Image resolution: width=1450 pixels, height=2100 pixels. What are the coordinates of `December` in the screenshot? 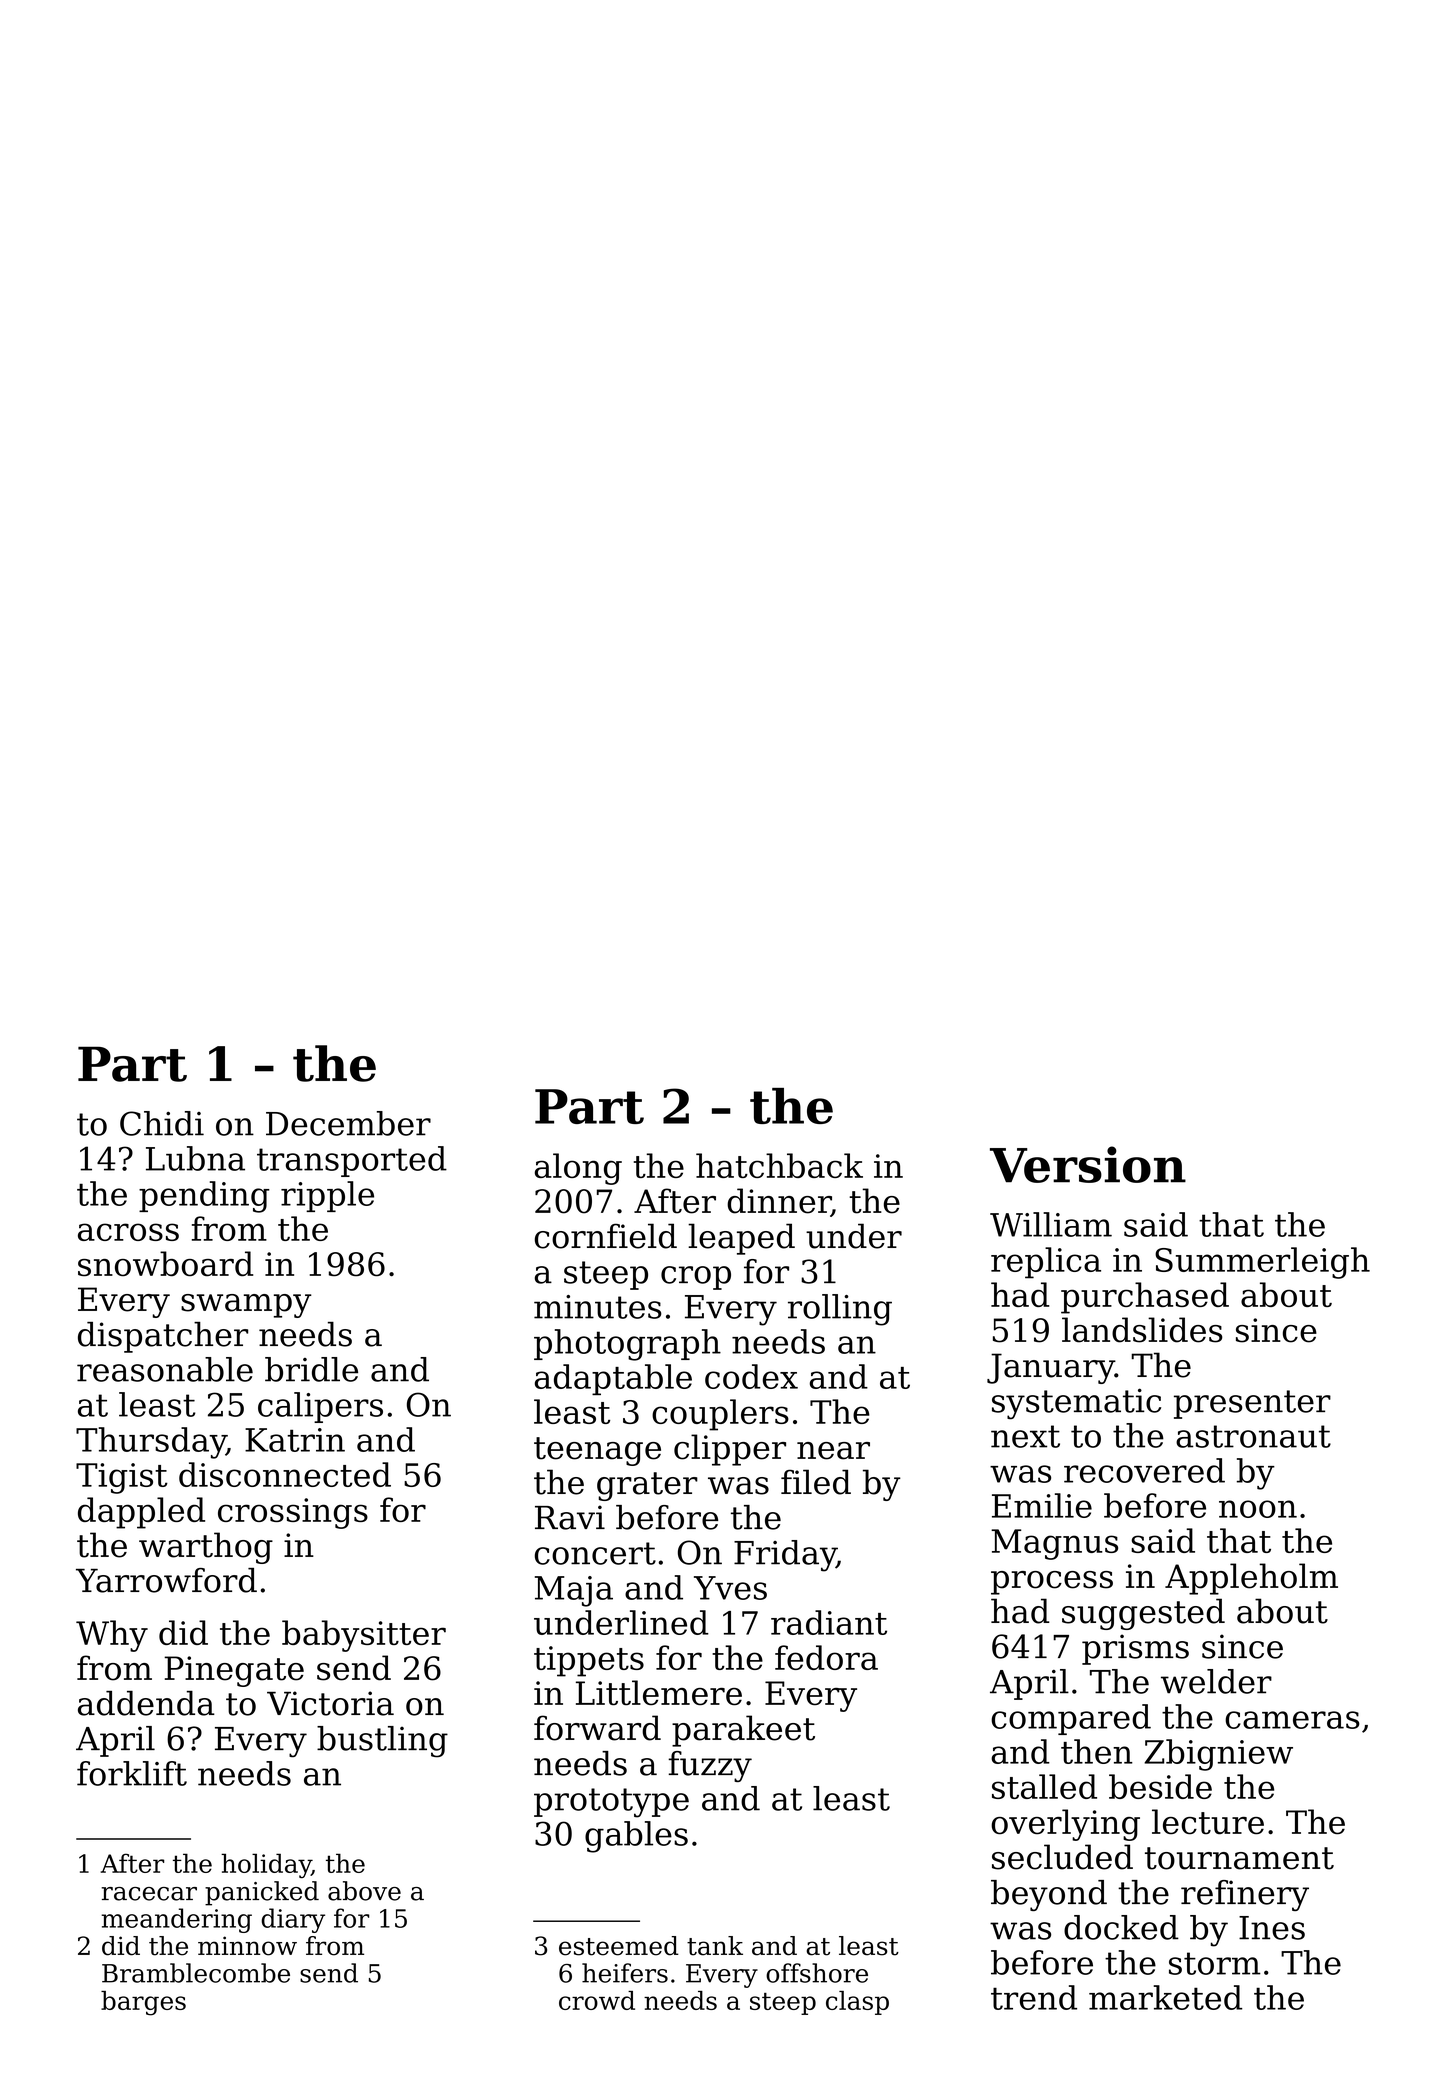 It's located at (348, 1123).
